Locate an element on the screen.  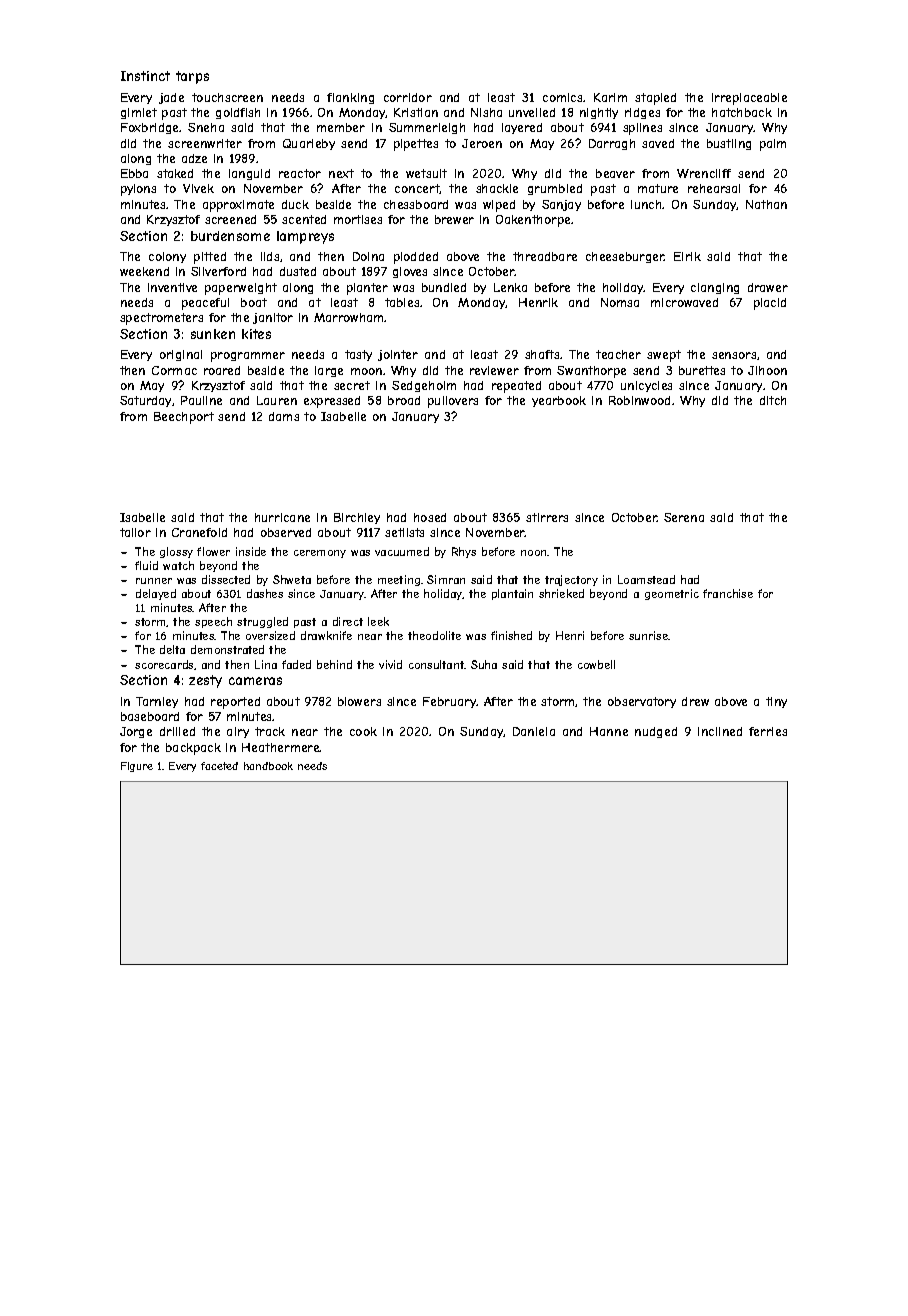
Lenka is located at coordinates (510, 287).
